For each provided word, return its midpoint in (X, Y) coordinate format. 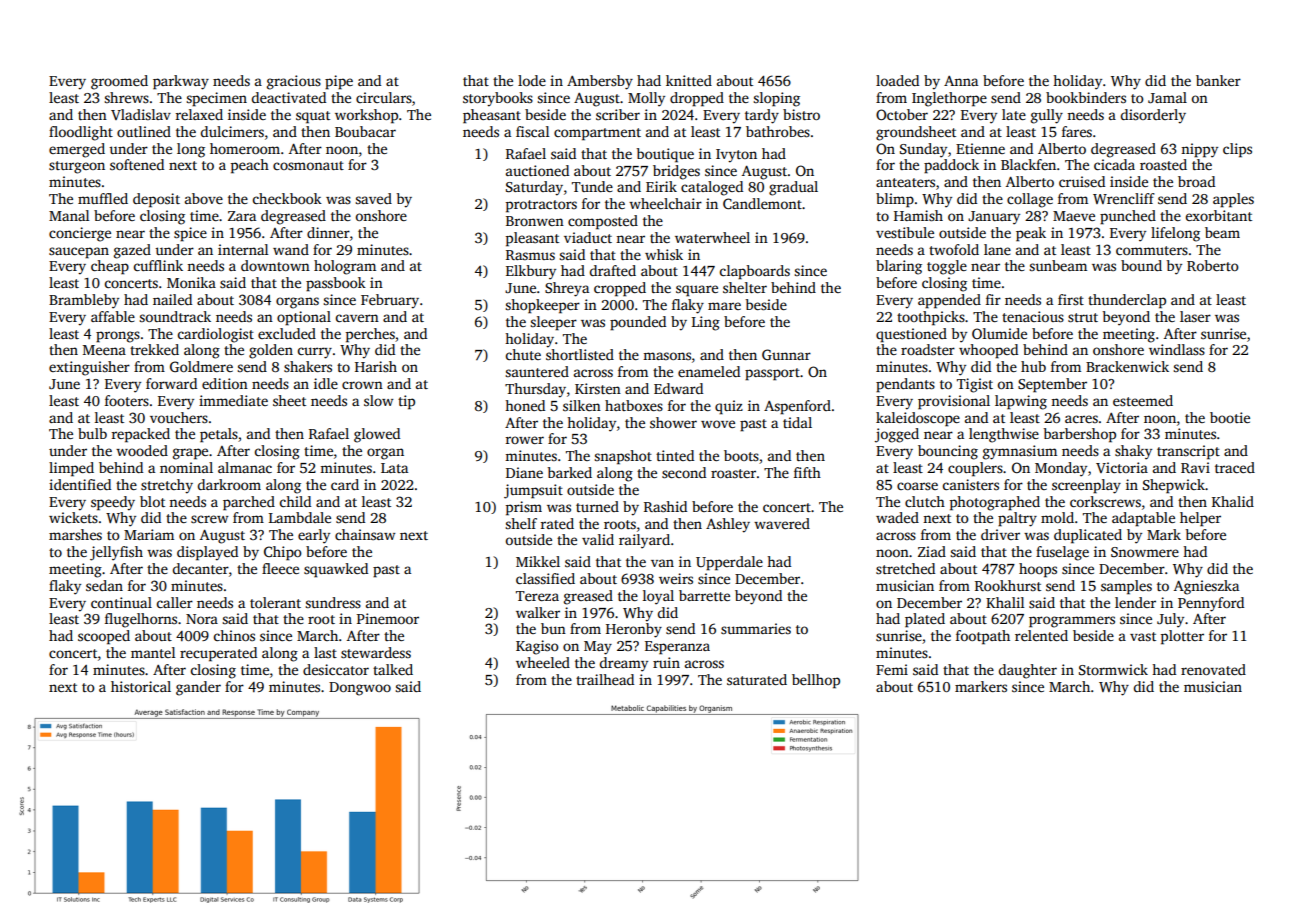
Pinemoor (388, 618)
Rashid (665, 506)
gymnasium (1020, 452)
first (1071, 299)
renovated (1213, 669)
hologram (345, 267)
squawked (336, 570)
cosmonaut (308, 165)
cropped (620, 289)
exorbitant (1219, 215)
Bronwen (535, 221)
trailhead (605, 679)
